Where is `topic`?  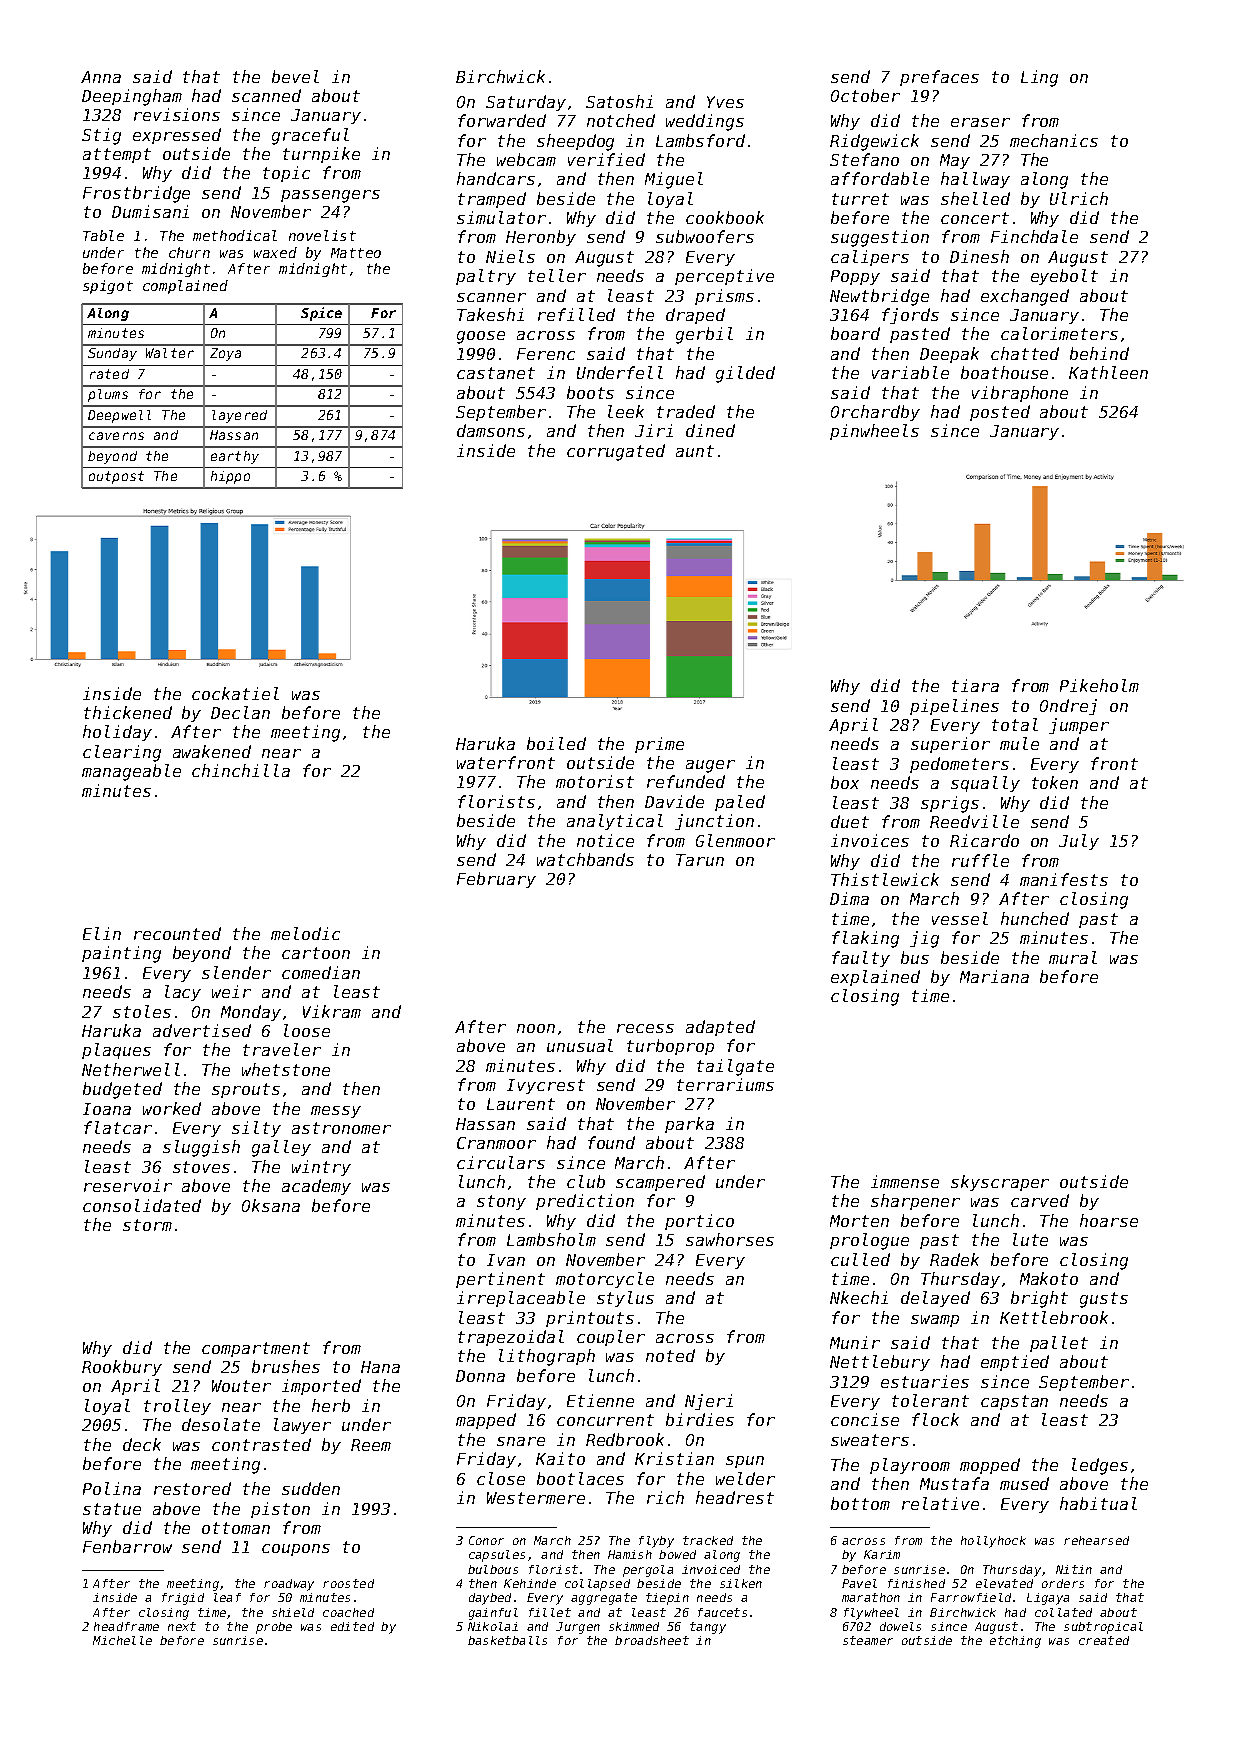
topic is located at coordinates (286, 174).
